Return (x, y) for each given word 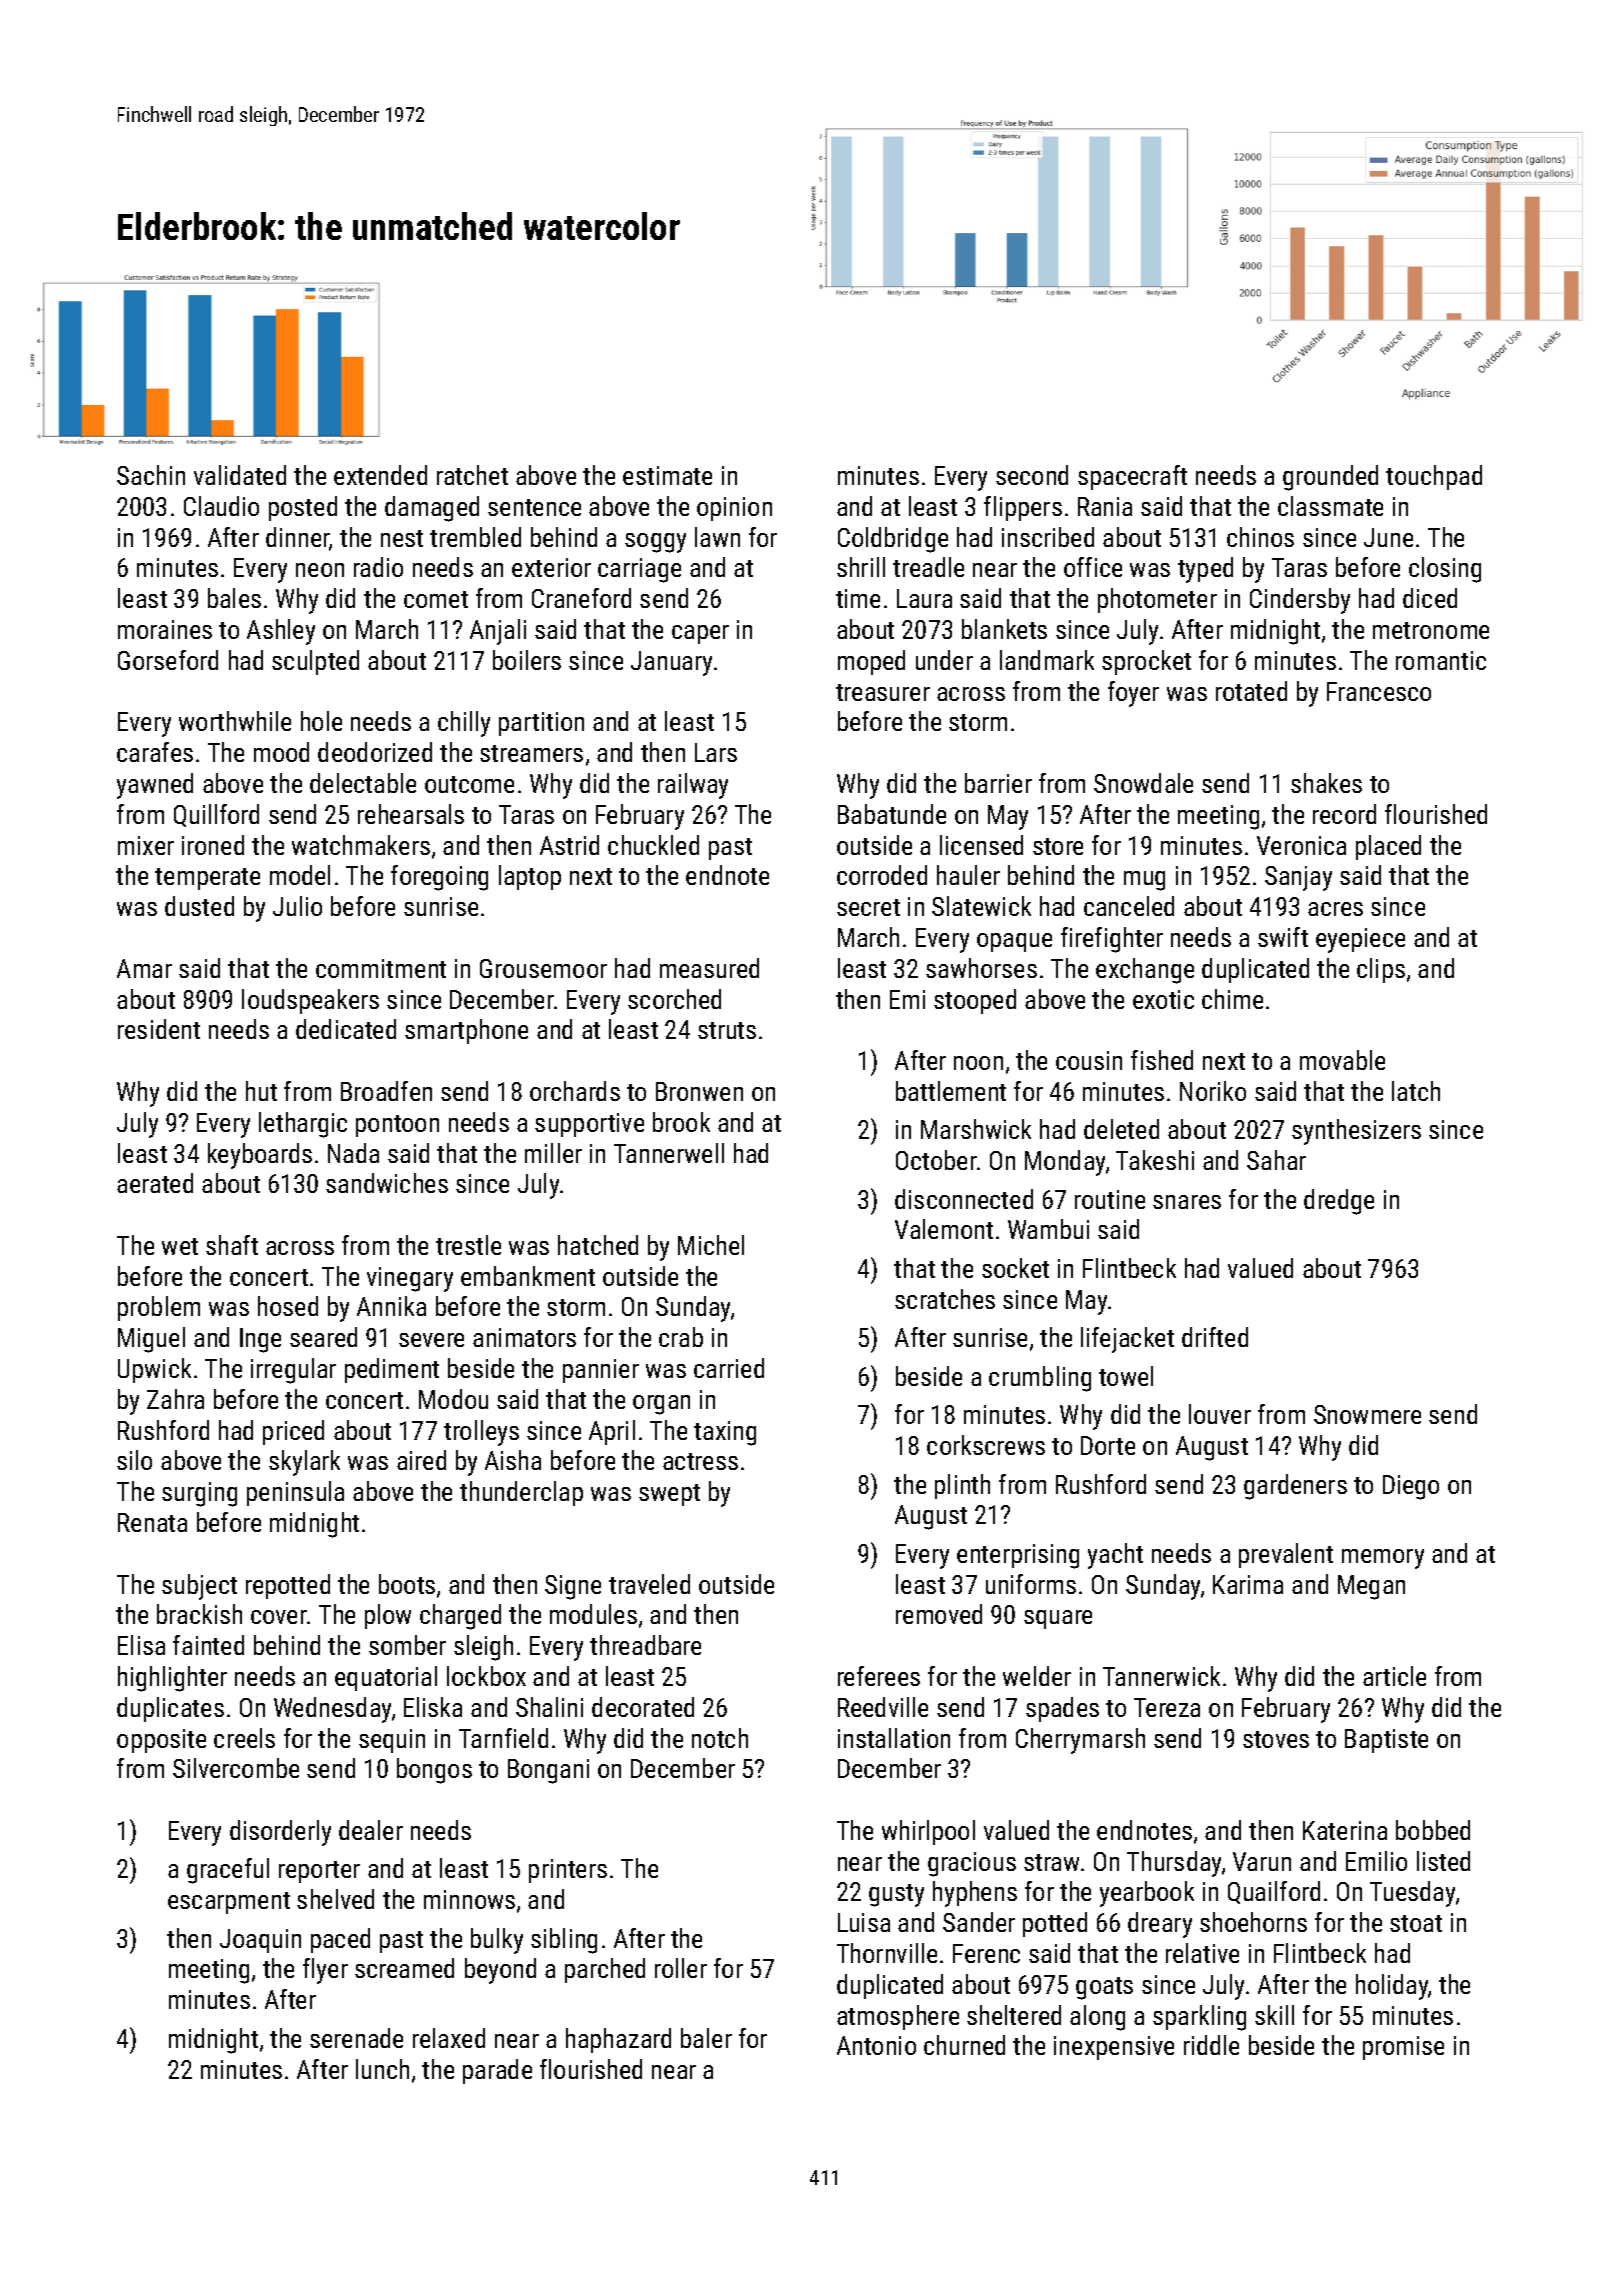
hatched (598, 1245)
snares (1187, 1202)
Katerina (1345, 1830)
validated (240, 475)
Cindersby (1300, 601)
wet (180, 1246)
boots (407, 1584)
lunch (382, 2069)
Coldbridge (893, 540)
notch (720, 1738)
